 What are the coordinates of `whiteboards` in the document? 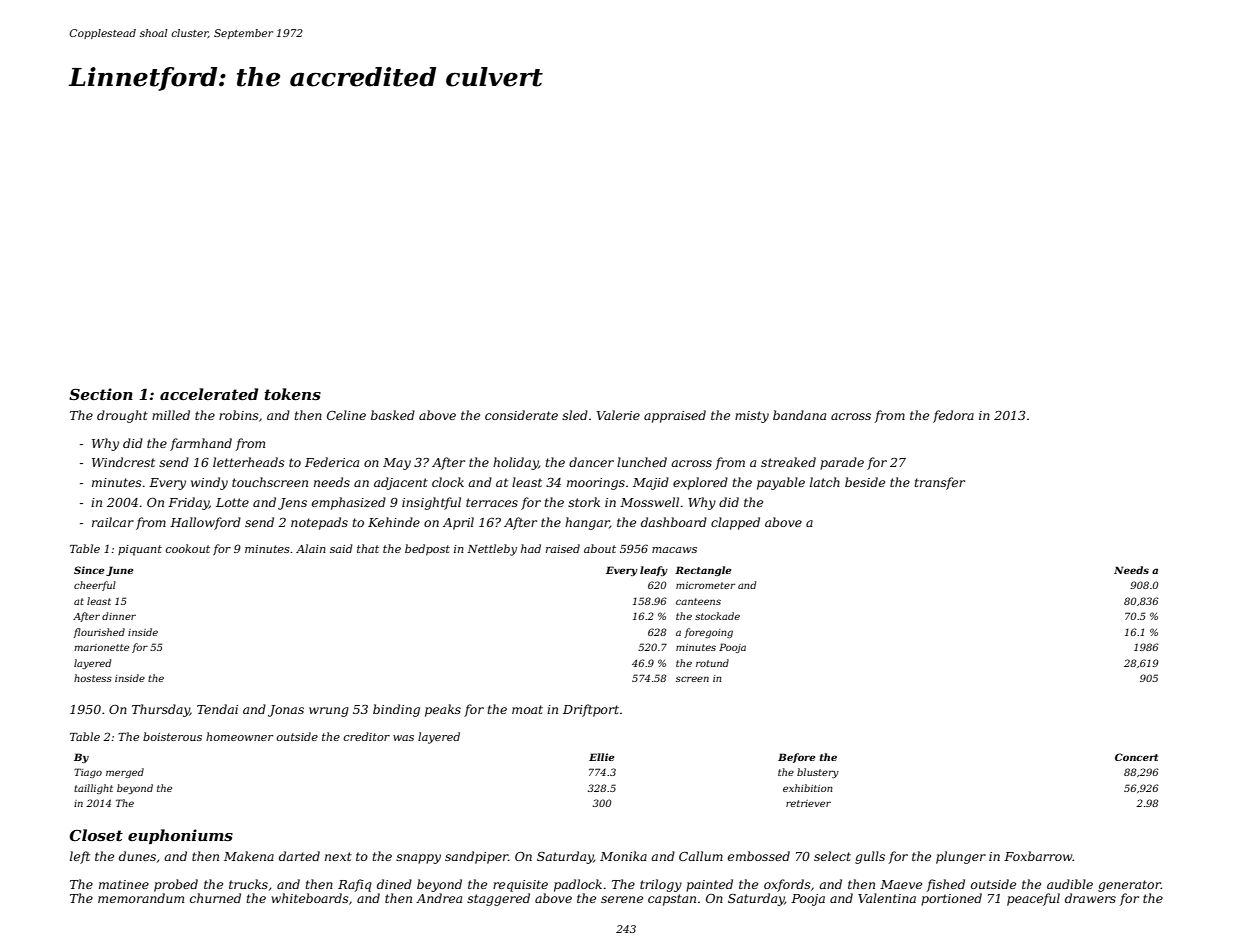 It's located at (310, 898).
